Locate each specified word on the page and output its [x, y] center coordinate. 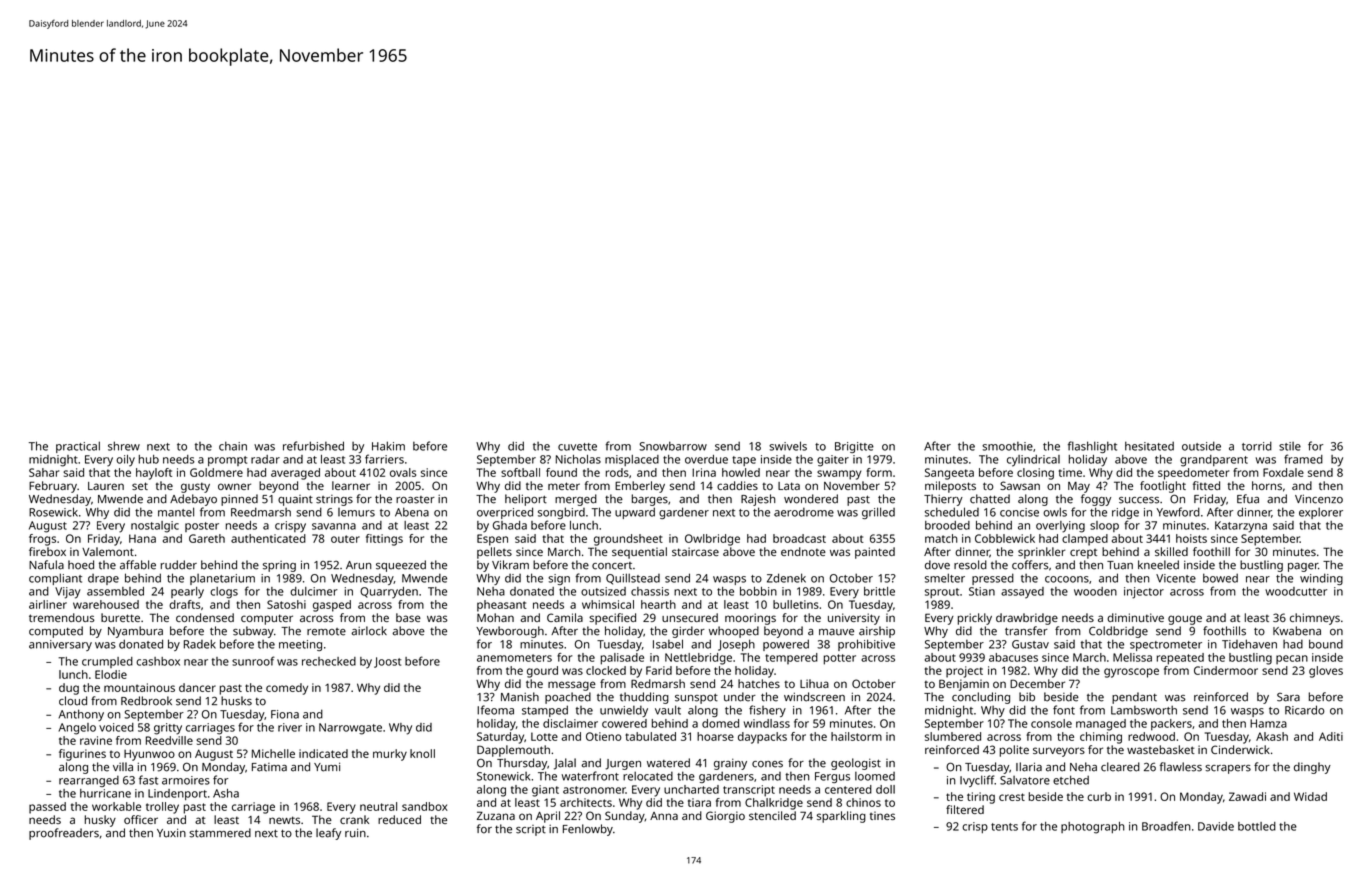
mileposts [950, 487]
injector [1144, 593]
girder [688, 632]
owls [1055, 512]
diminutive [1135, 617]
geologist [856, 764]
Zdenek [786, 578]
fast [148, 780]
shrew [124, 446]
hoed [81, 565]
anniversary [60, 645]
